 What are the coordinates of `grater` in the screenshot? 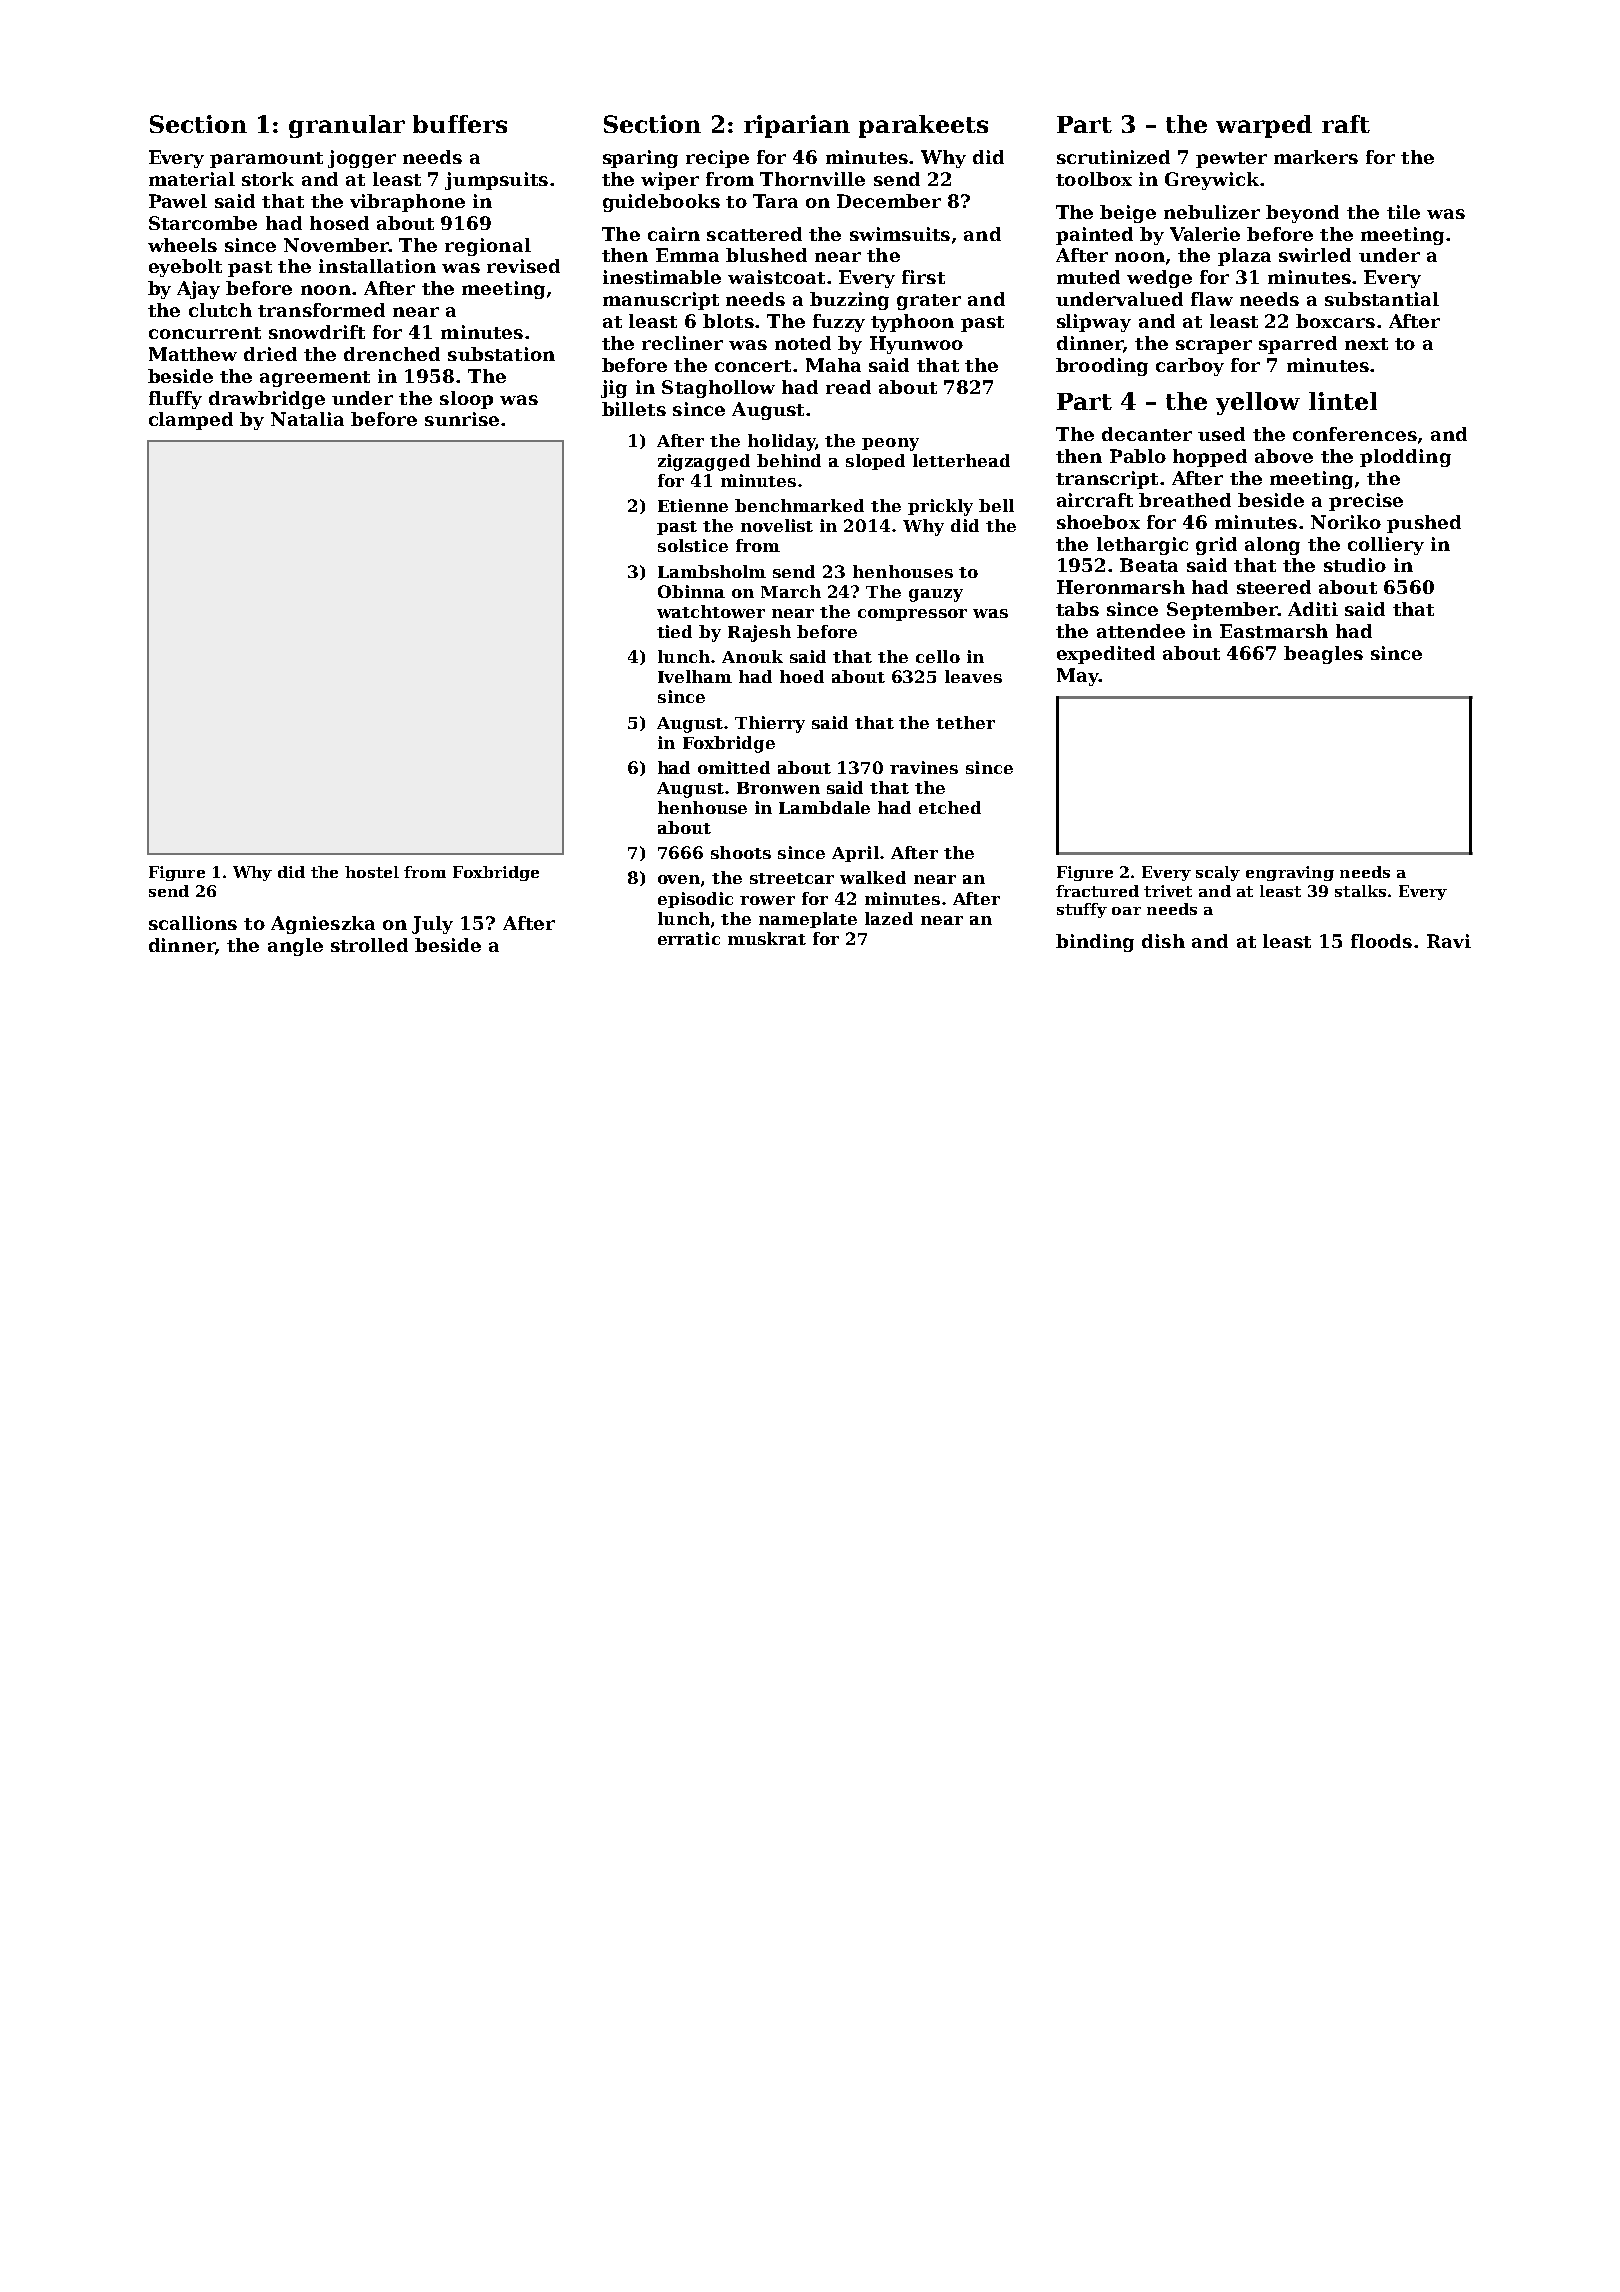 It's located at (929, 302).
